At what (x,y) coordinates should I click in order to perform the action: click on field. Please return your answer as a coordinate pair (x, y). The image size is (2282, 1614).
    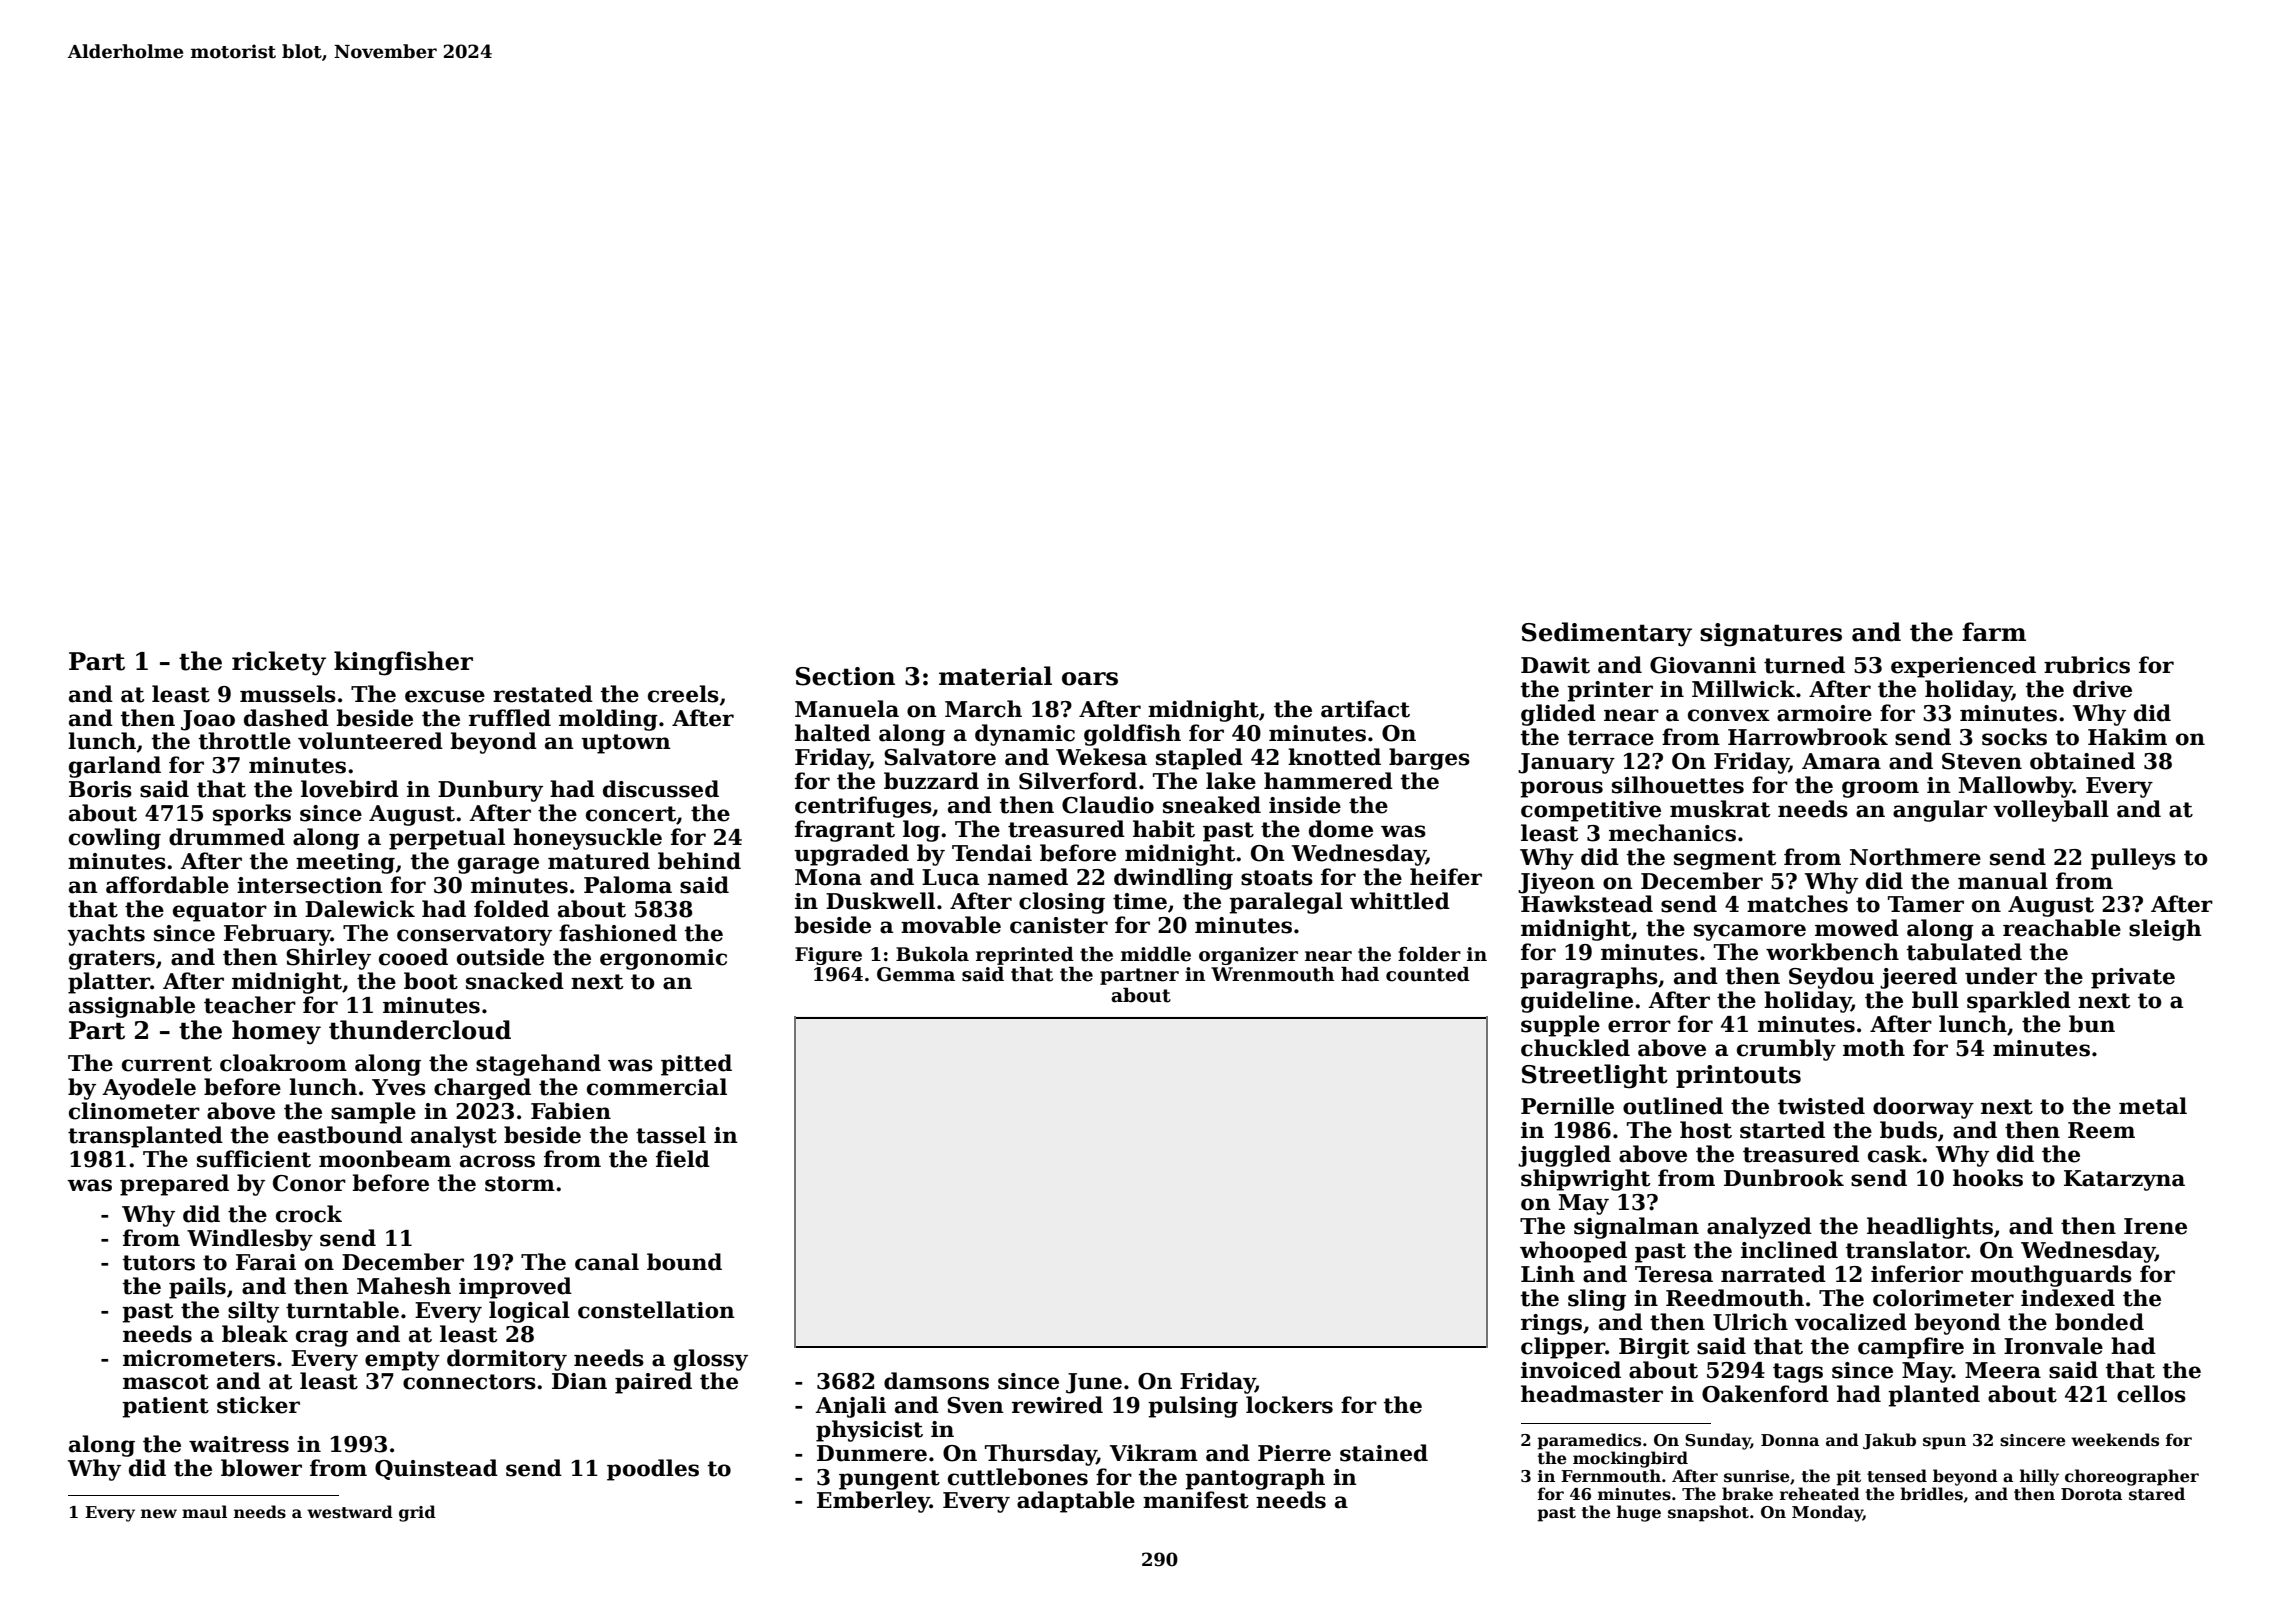
    Looking at the image, I should click on (683, 1159).
